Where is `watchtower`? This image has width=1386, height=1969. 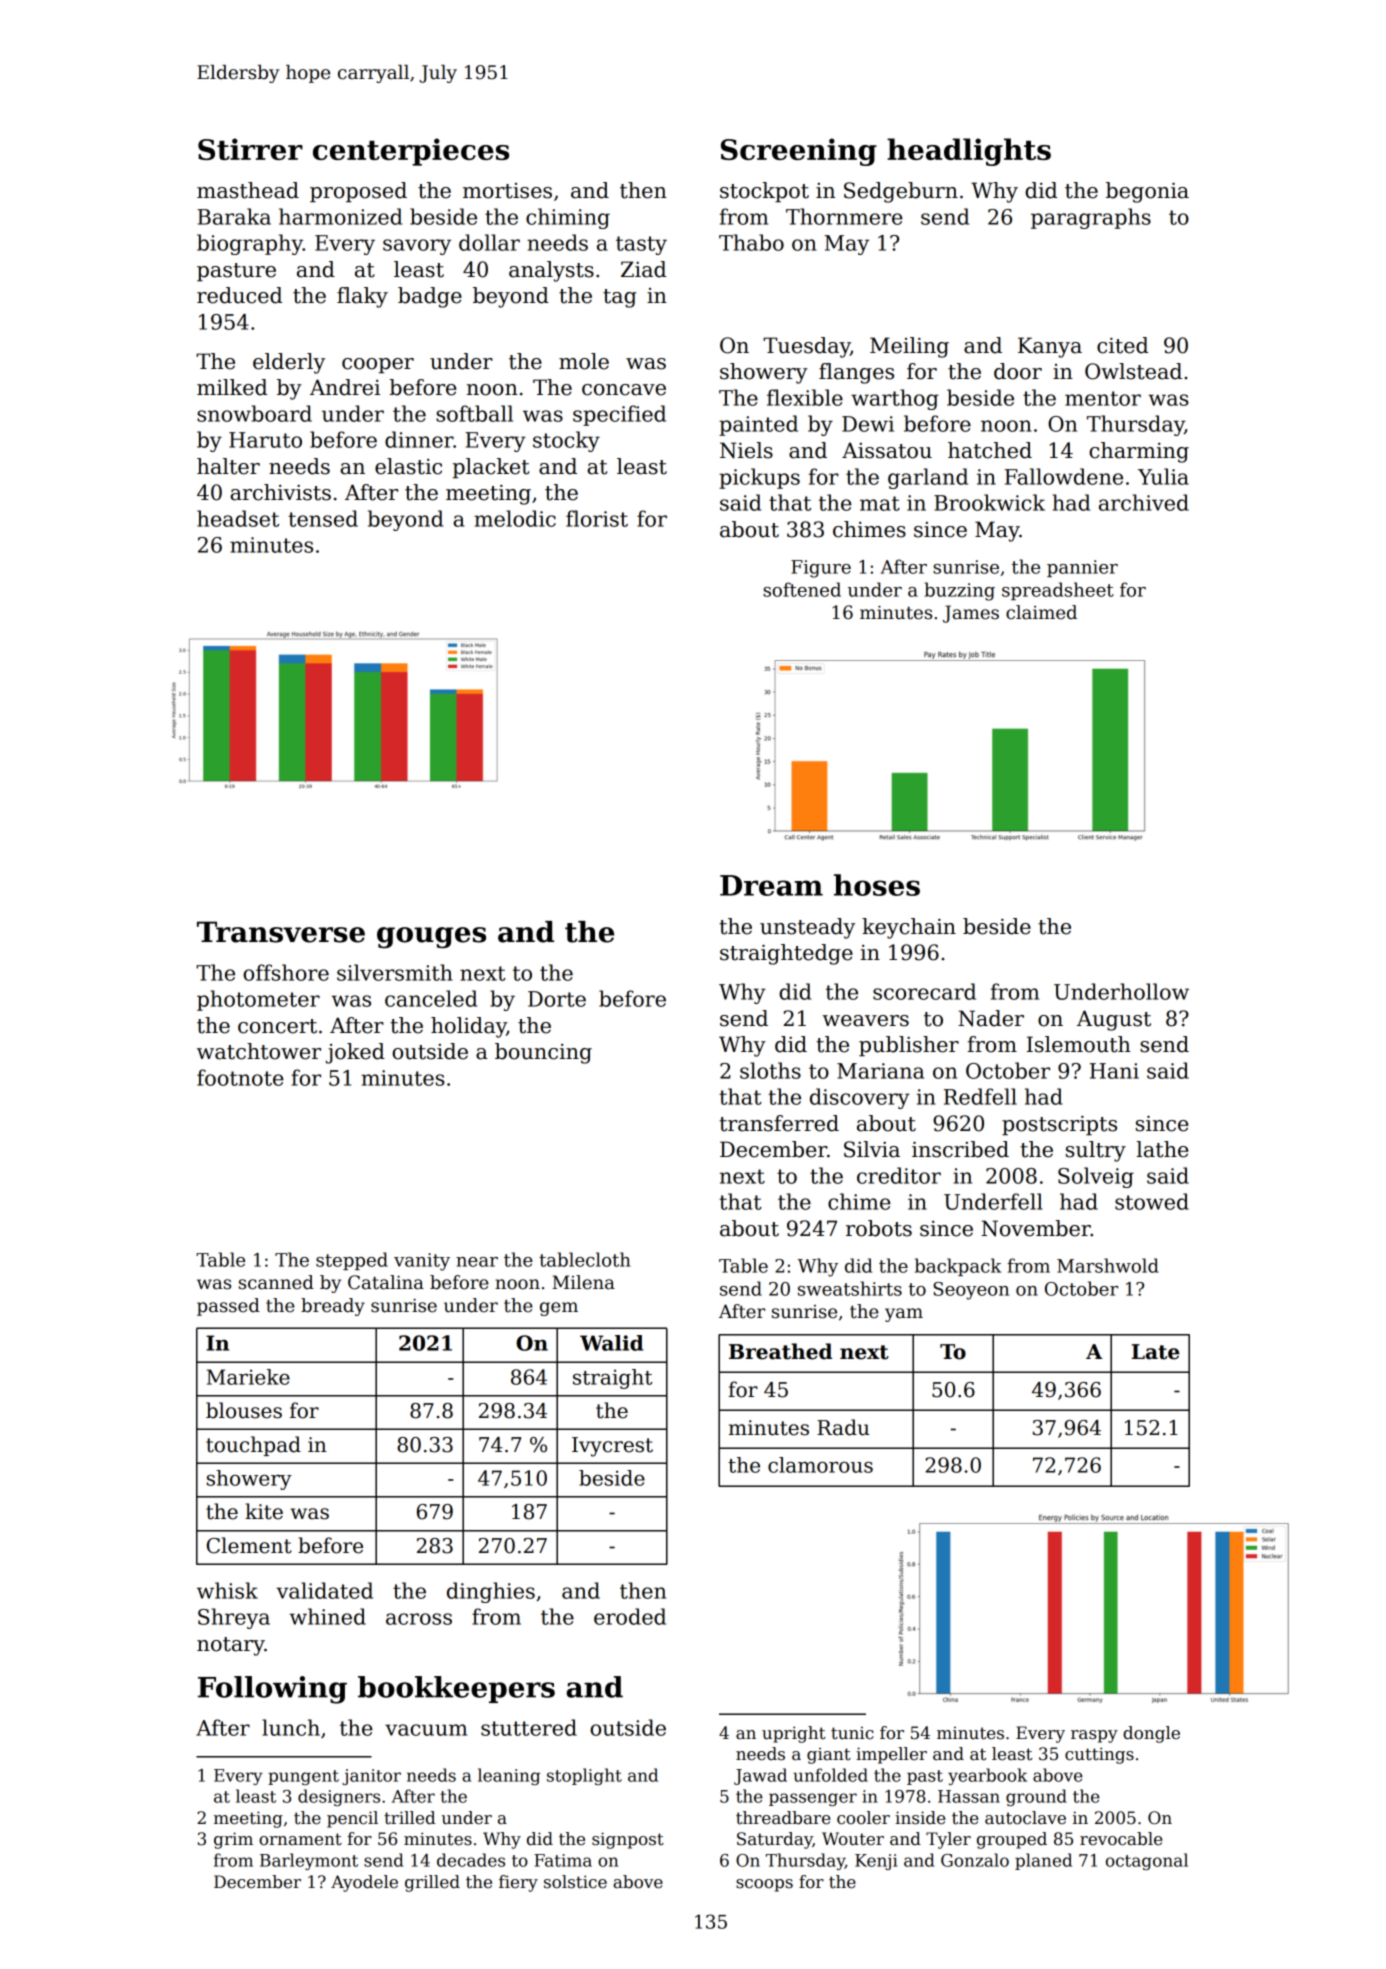
watchtower is located at coordinates (259, 1051).
